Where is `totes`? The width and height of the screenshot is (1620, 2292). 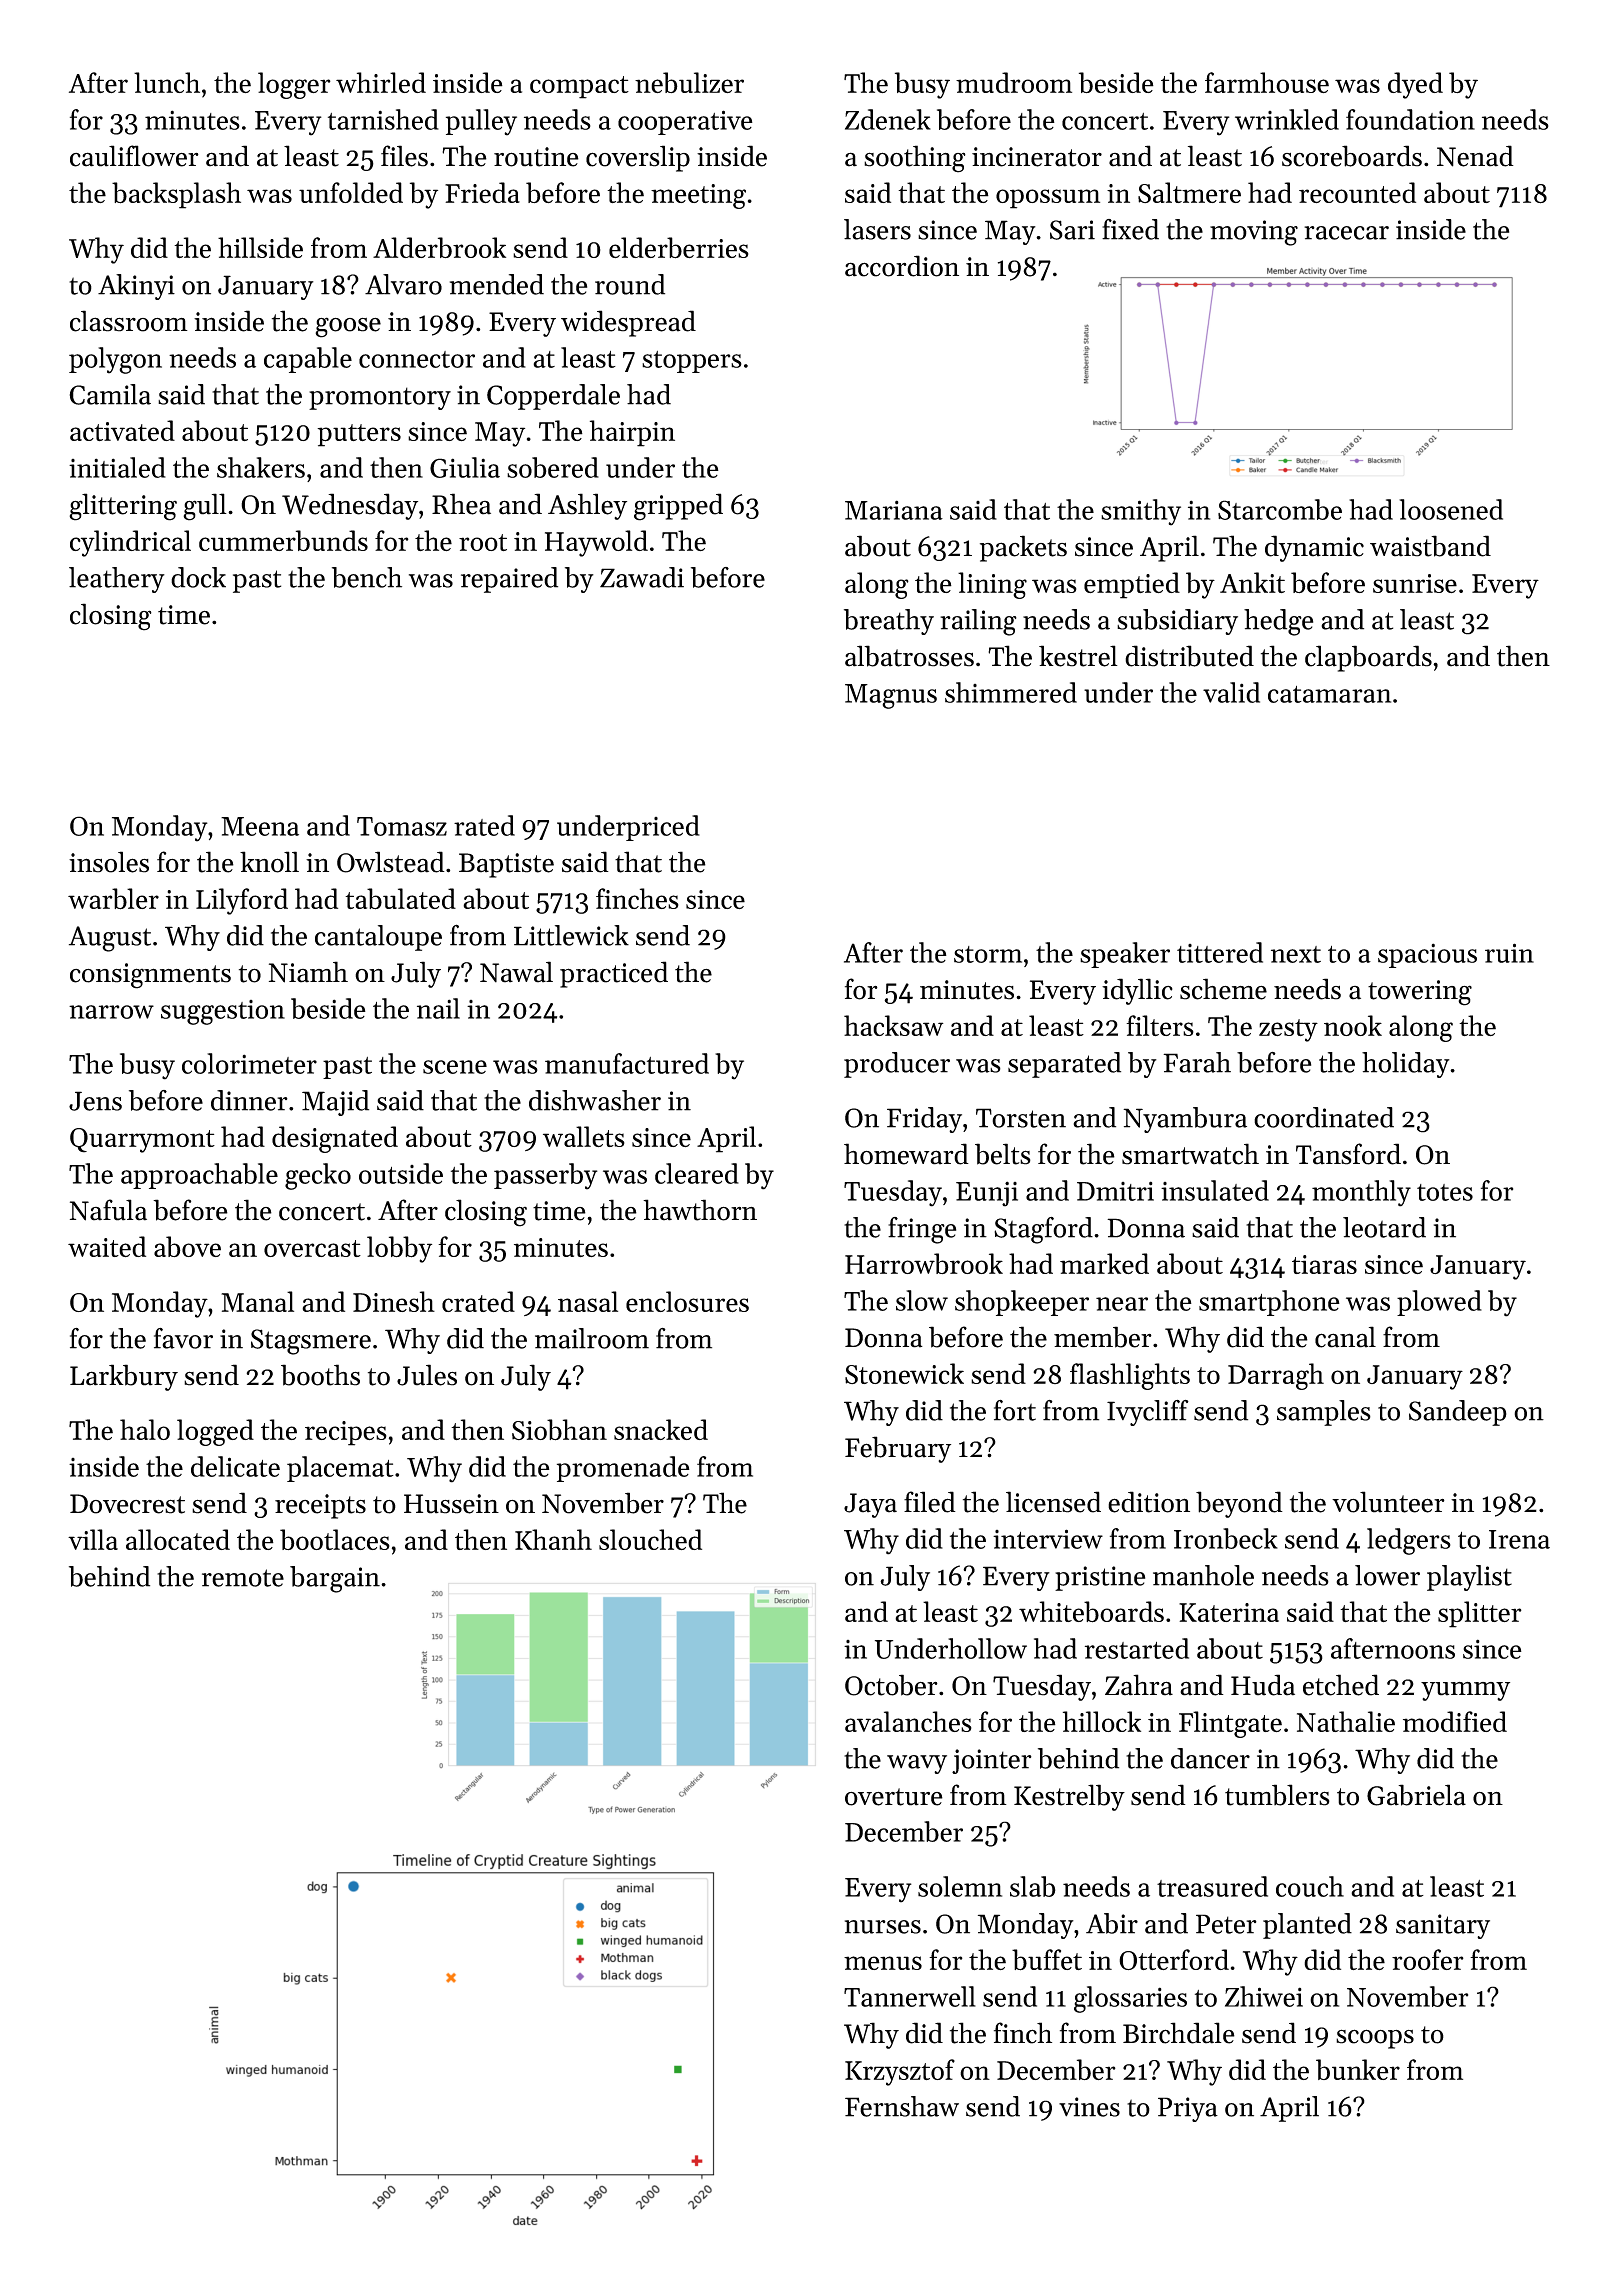 totes is located at coordinates (1445, 1192).
